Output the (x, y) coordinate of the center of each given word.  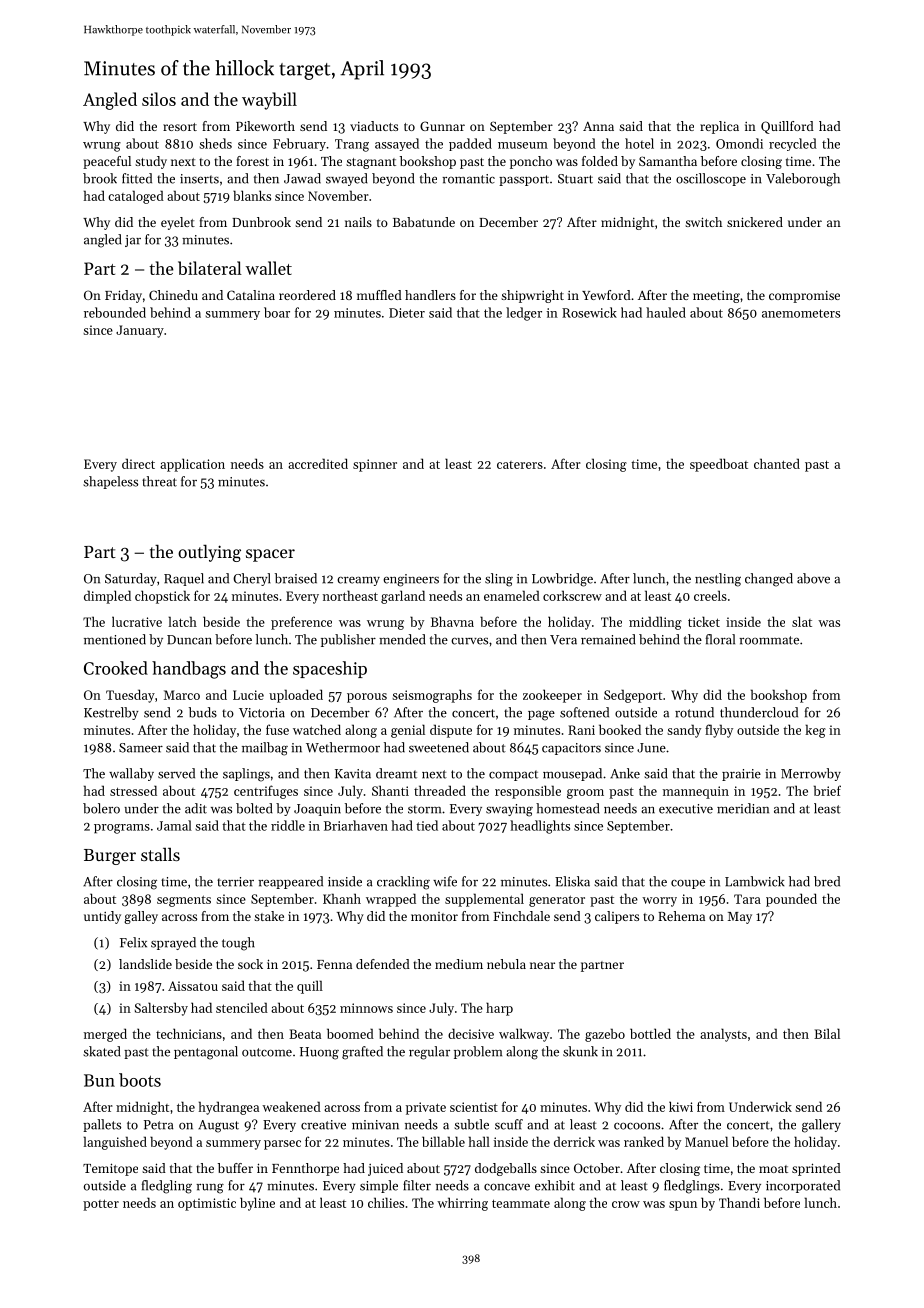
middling (655, 623)
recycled (793, 144)
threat (159, 481)
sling (499, 580)
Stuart (575, 179)
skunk (580, 1051)
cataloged (136, 197)
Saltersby (161, 1009)
